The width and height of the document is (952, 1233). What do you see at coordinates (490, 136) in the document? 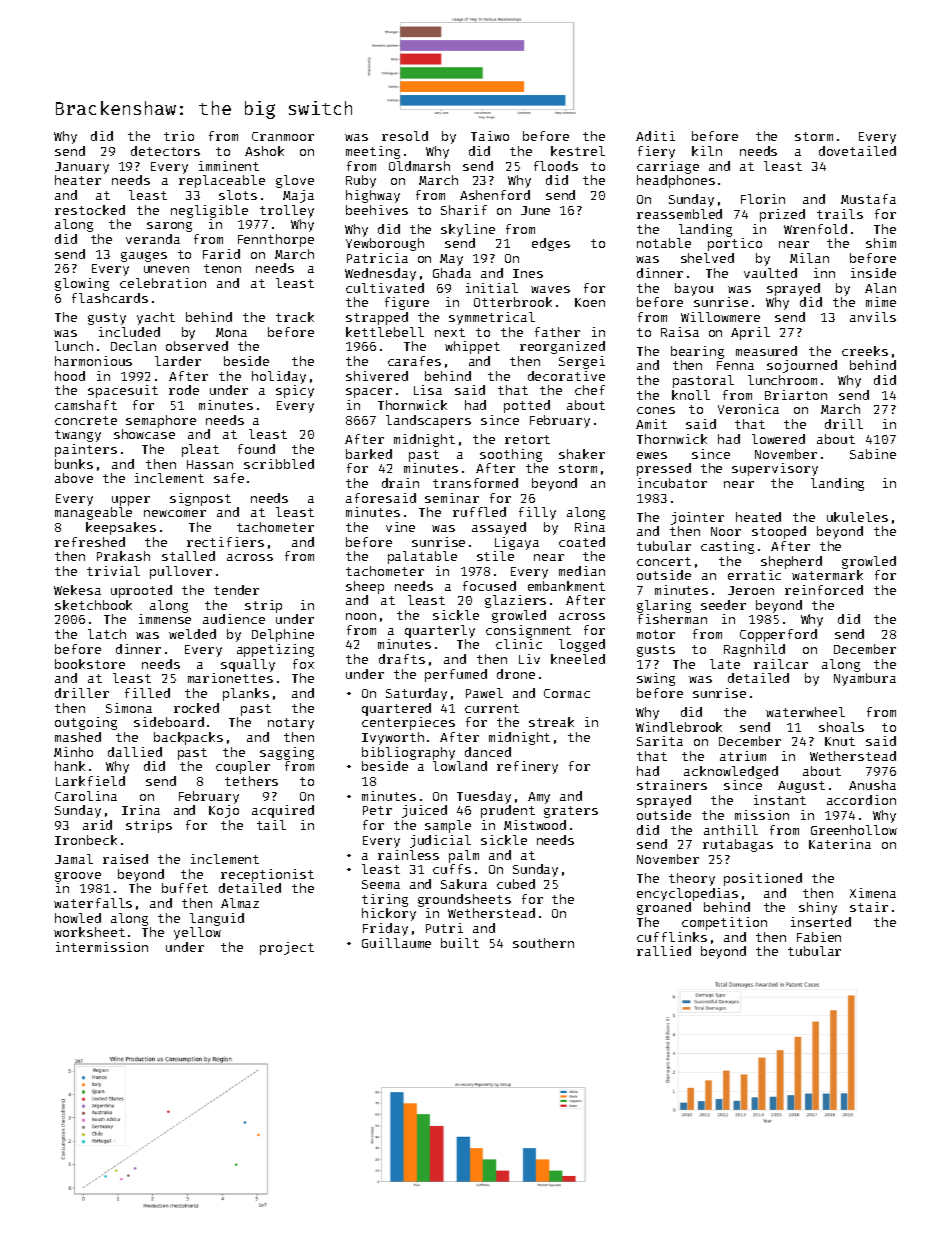
I see `Taiwo` at bounding box center [490, 136].
